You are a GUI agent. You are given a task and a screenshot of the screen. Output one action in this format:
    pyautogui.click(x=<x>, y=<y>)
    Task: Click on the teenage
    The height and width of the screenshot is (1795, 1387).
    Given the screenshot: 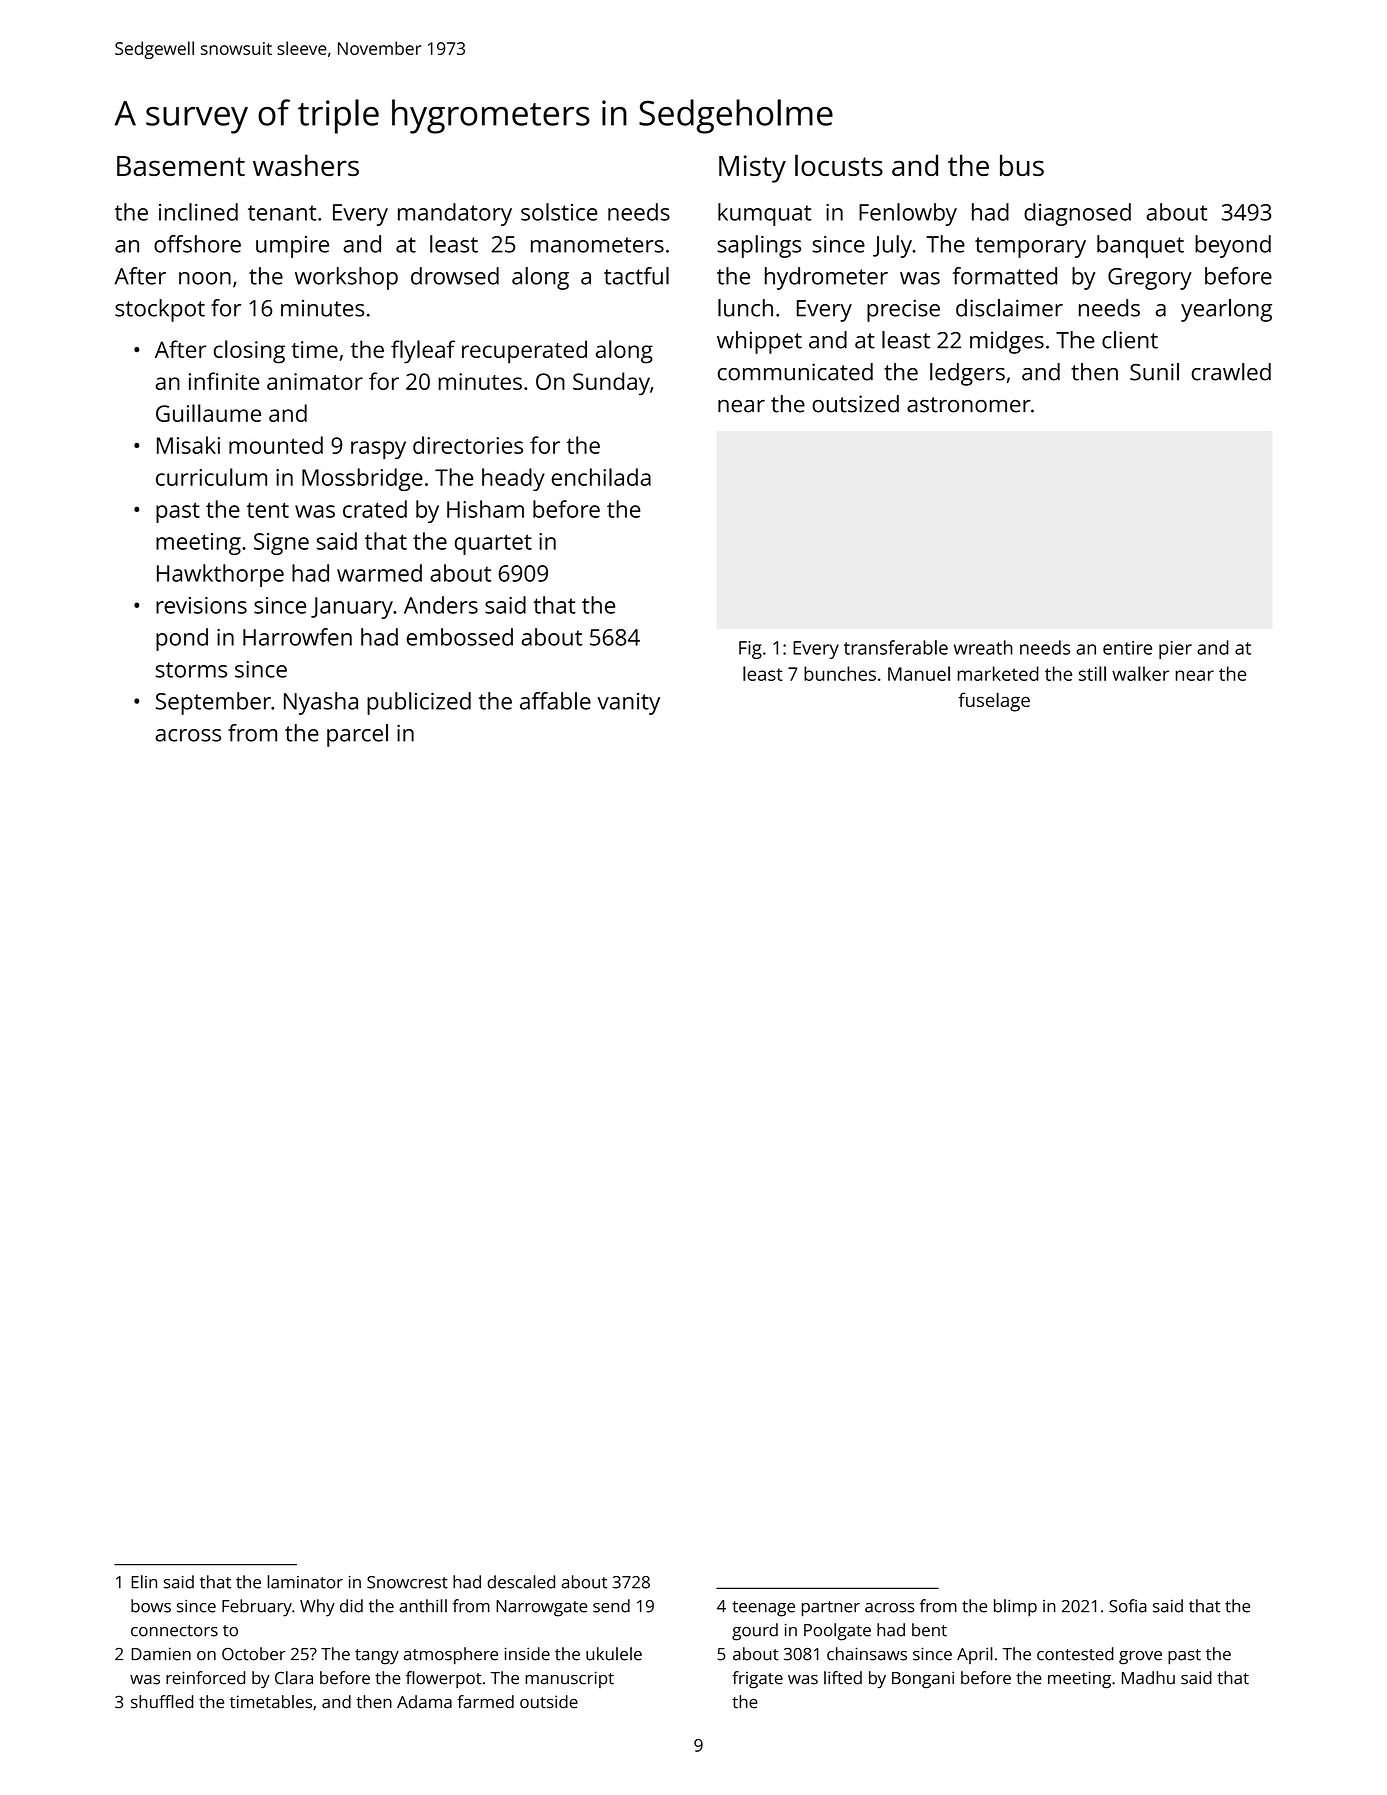 What is the action you would take?
    pyautogui.click(x=763, y=1609)
